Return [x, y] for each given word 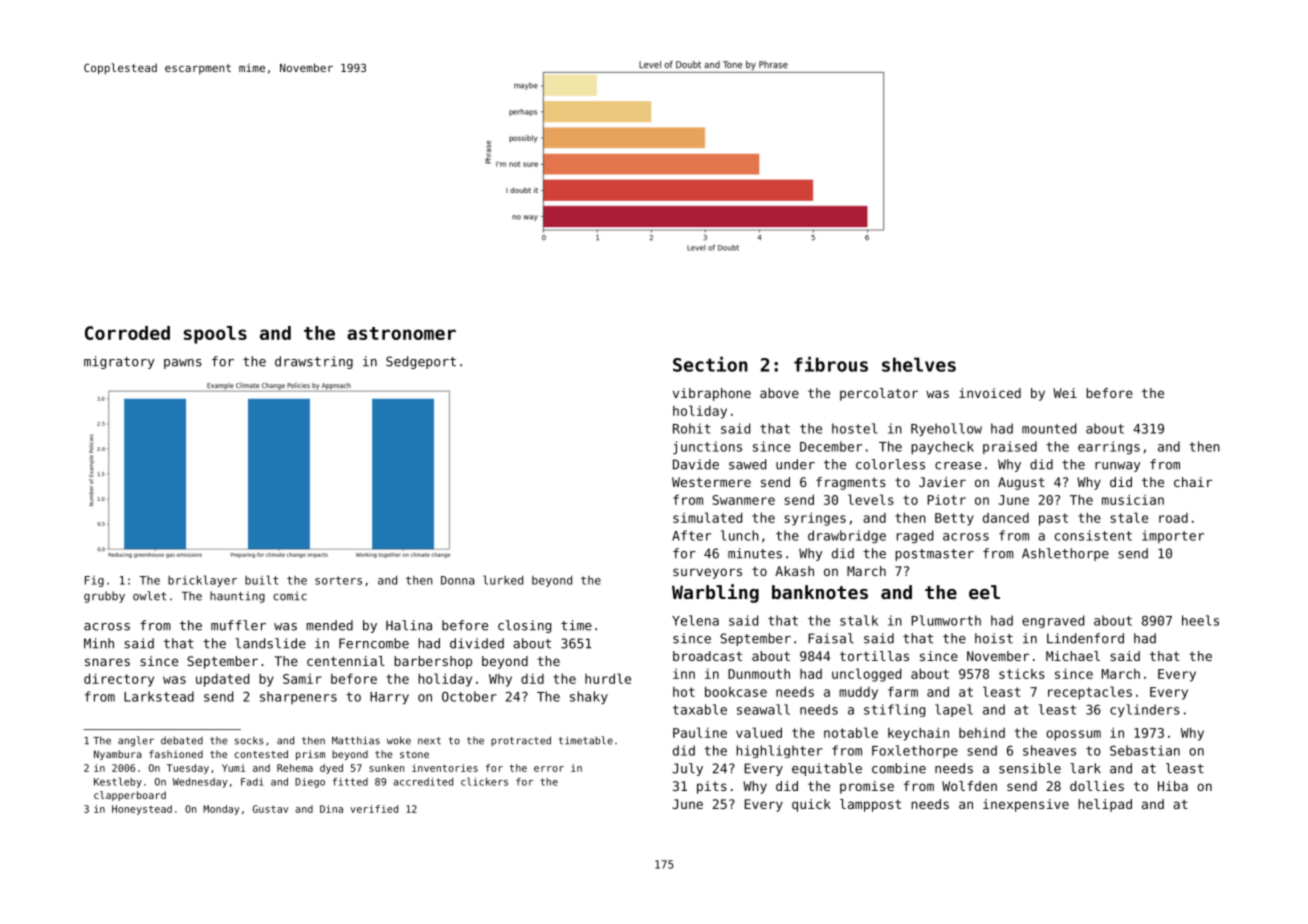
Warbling [715, 593]
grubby [104, 597]
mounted [1049, 428]
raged [915, 537]
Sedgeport [421, 362]
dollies [1097, 786]
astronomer [401, 333]
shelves [919, 364]
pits [712, 787]
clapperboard [130, 796]
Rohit [692, 428]
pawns [183, 364]
